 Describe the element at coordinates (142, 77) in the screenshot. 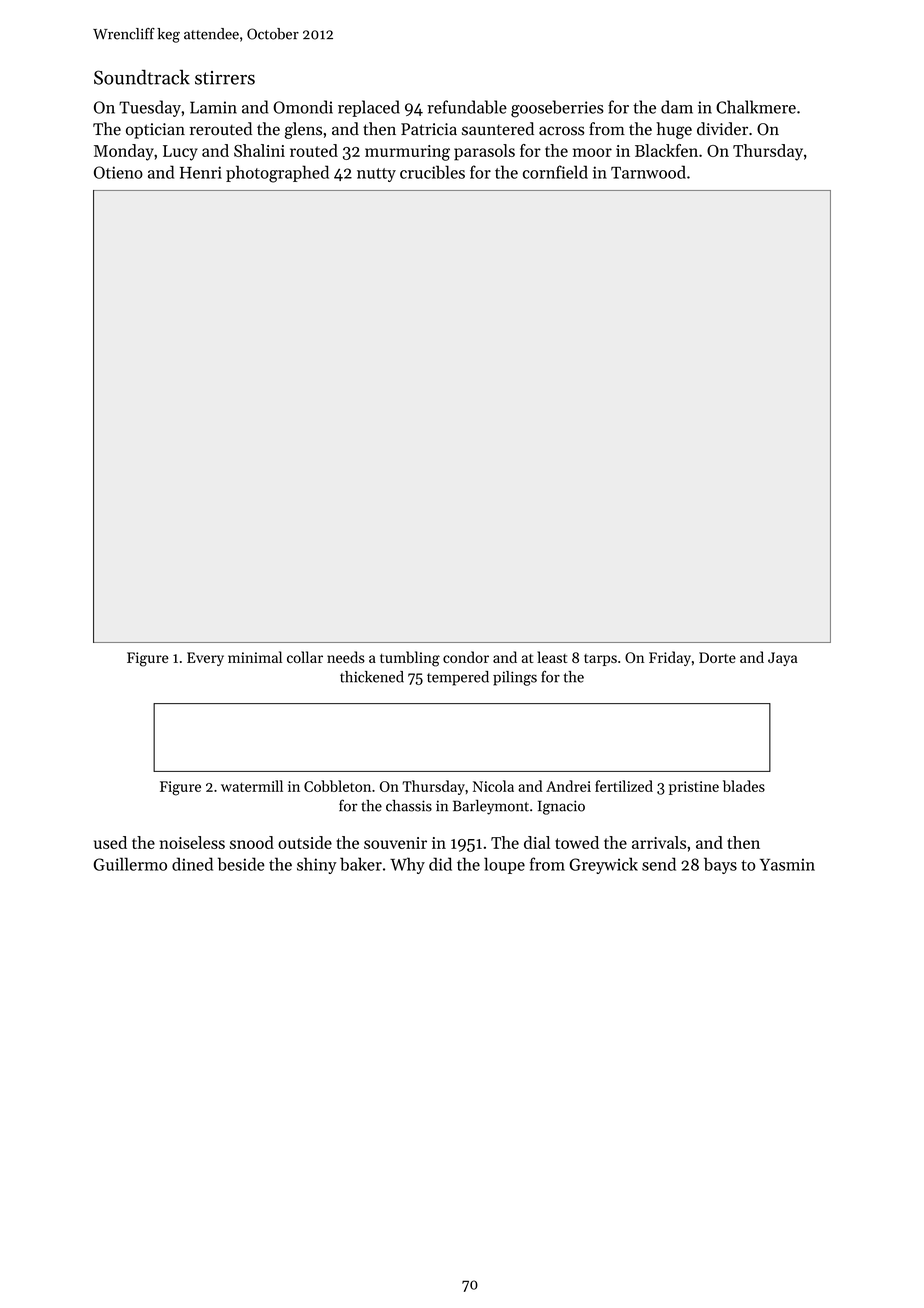

I see `Soundtrack` at that location.
